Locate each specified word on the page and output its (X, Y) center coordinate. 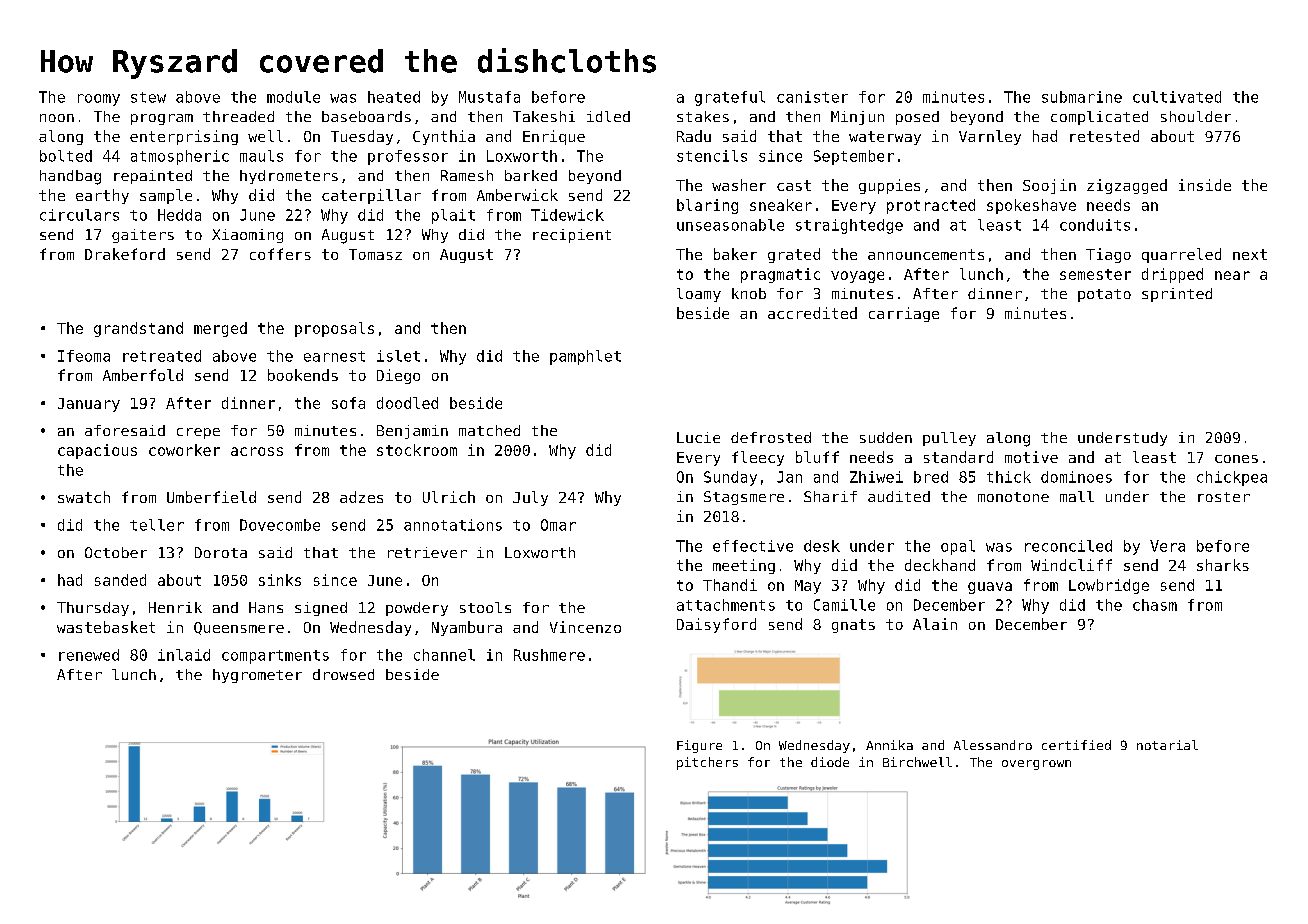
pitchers (707, 763)
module (293, 97)
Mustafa (489, 97)
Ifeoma (84, 356)
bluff (817, 457)
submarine (1082, 97)
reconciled (1068, 546)
